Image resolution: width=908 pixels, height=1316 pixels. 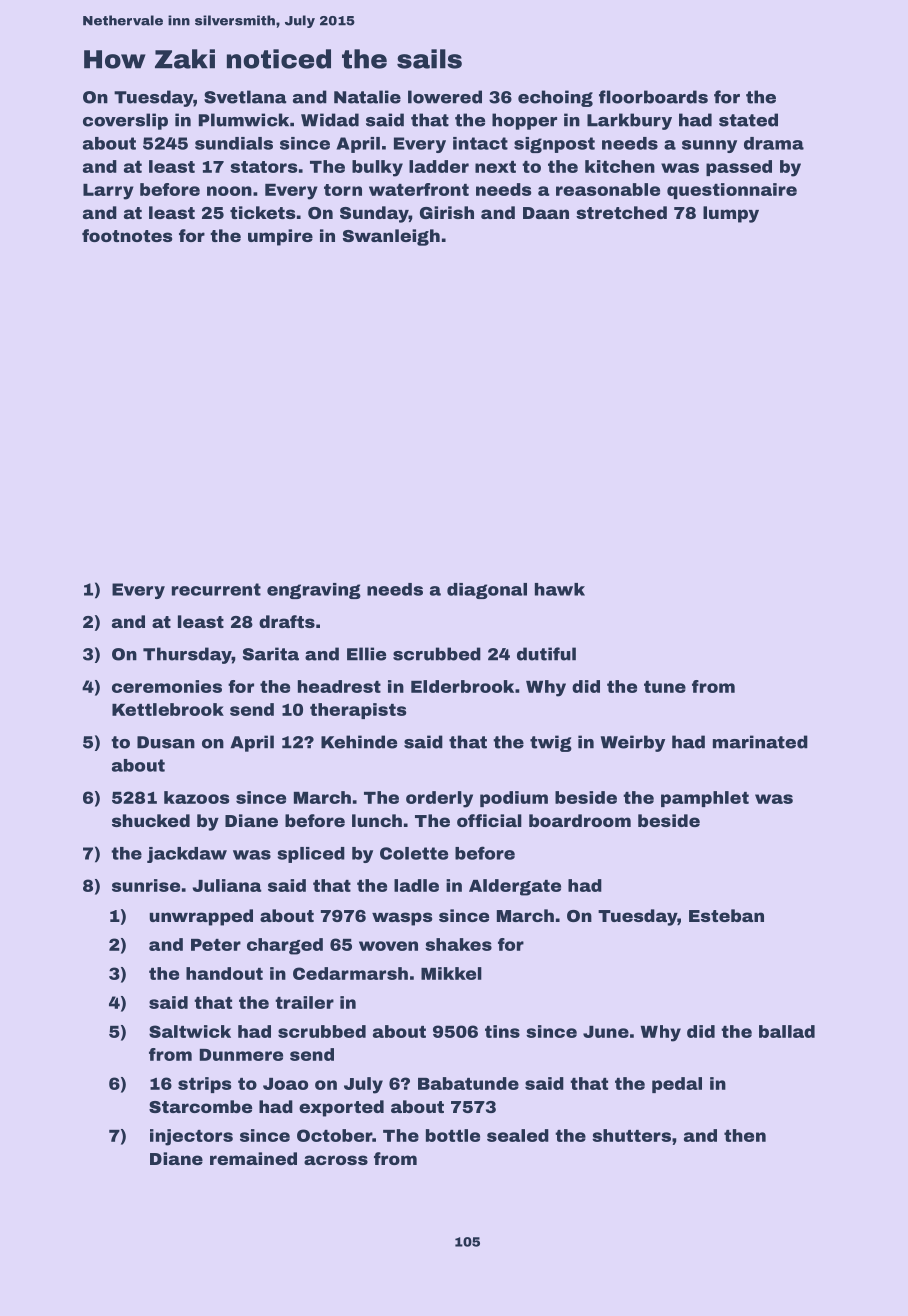 What do you see at coordinates (726, 915) in the screenshot?
I see `Esteban` at bounding box center [726, 915].
